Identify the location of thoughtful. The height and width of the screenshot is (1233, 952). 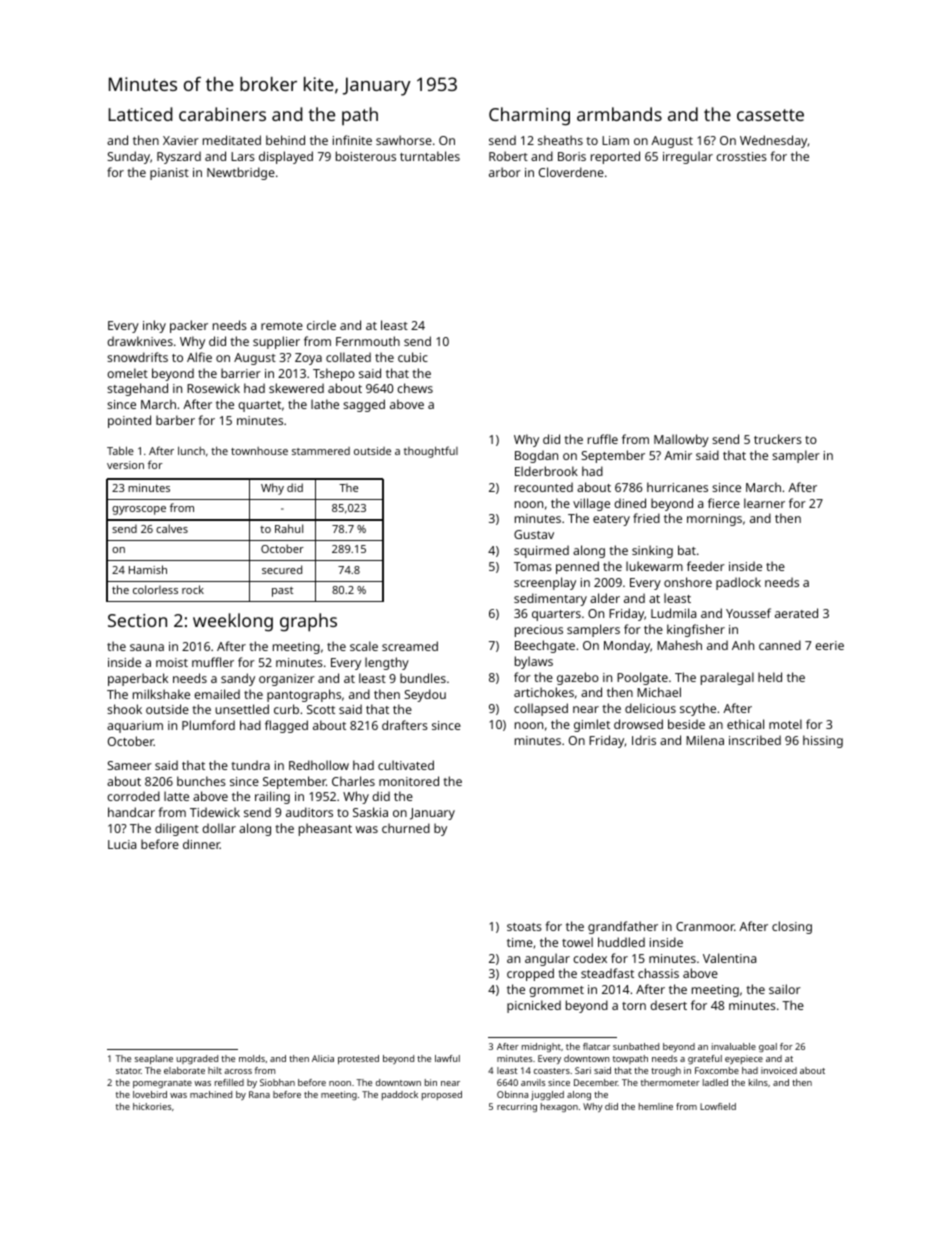
(431, 452).
